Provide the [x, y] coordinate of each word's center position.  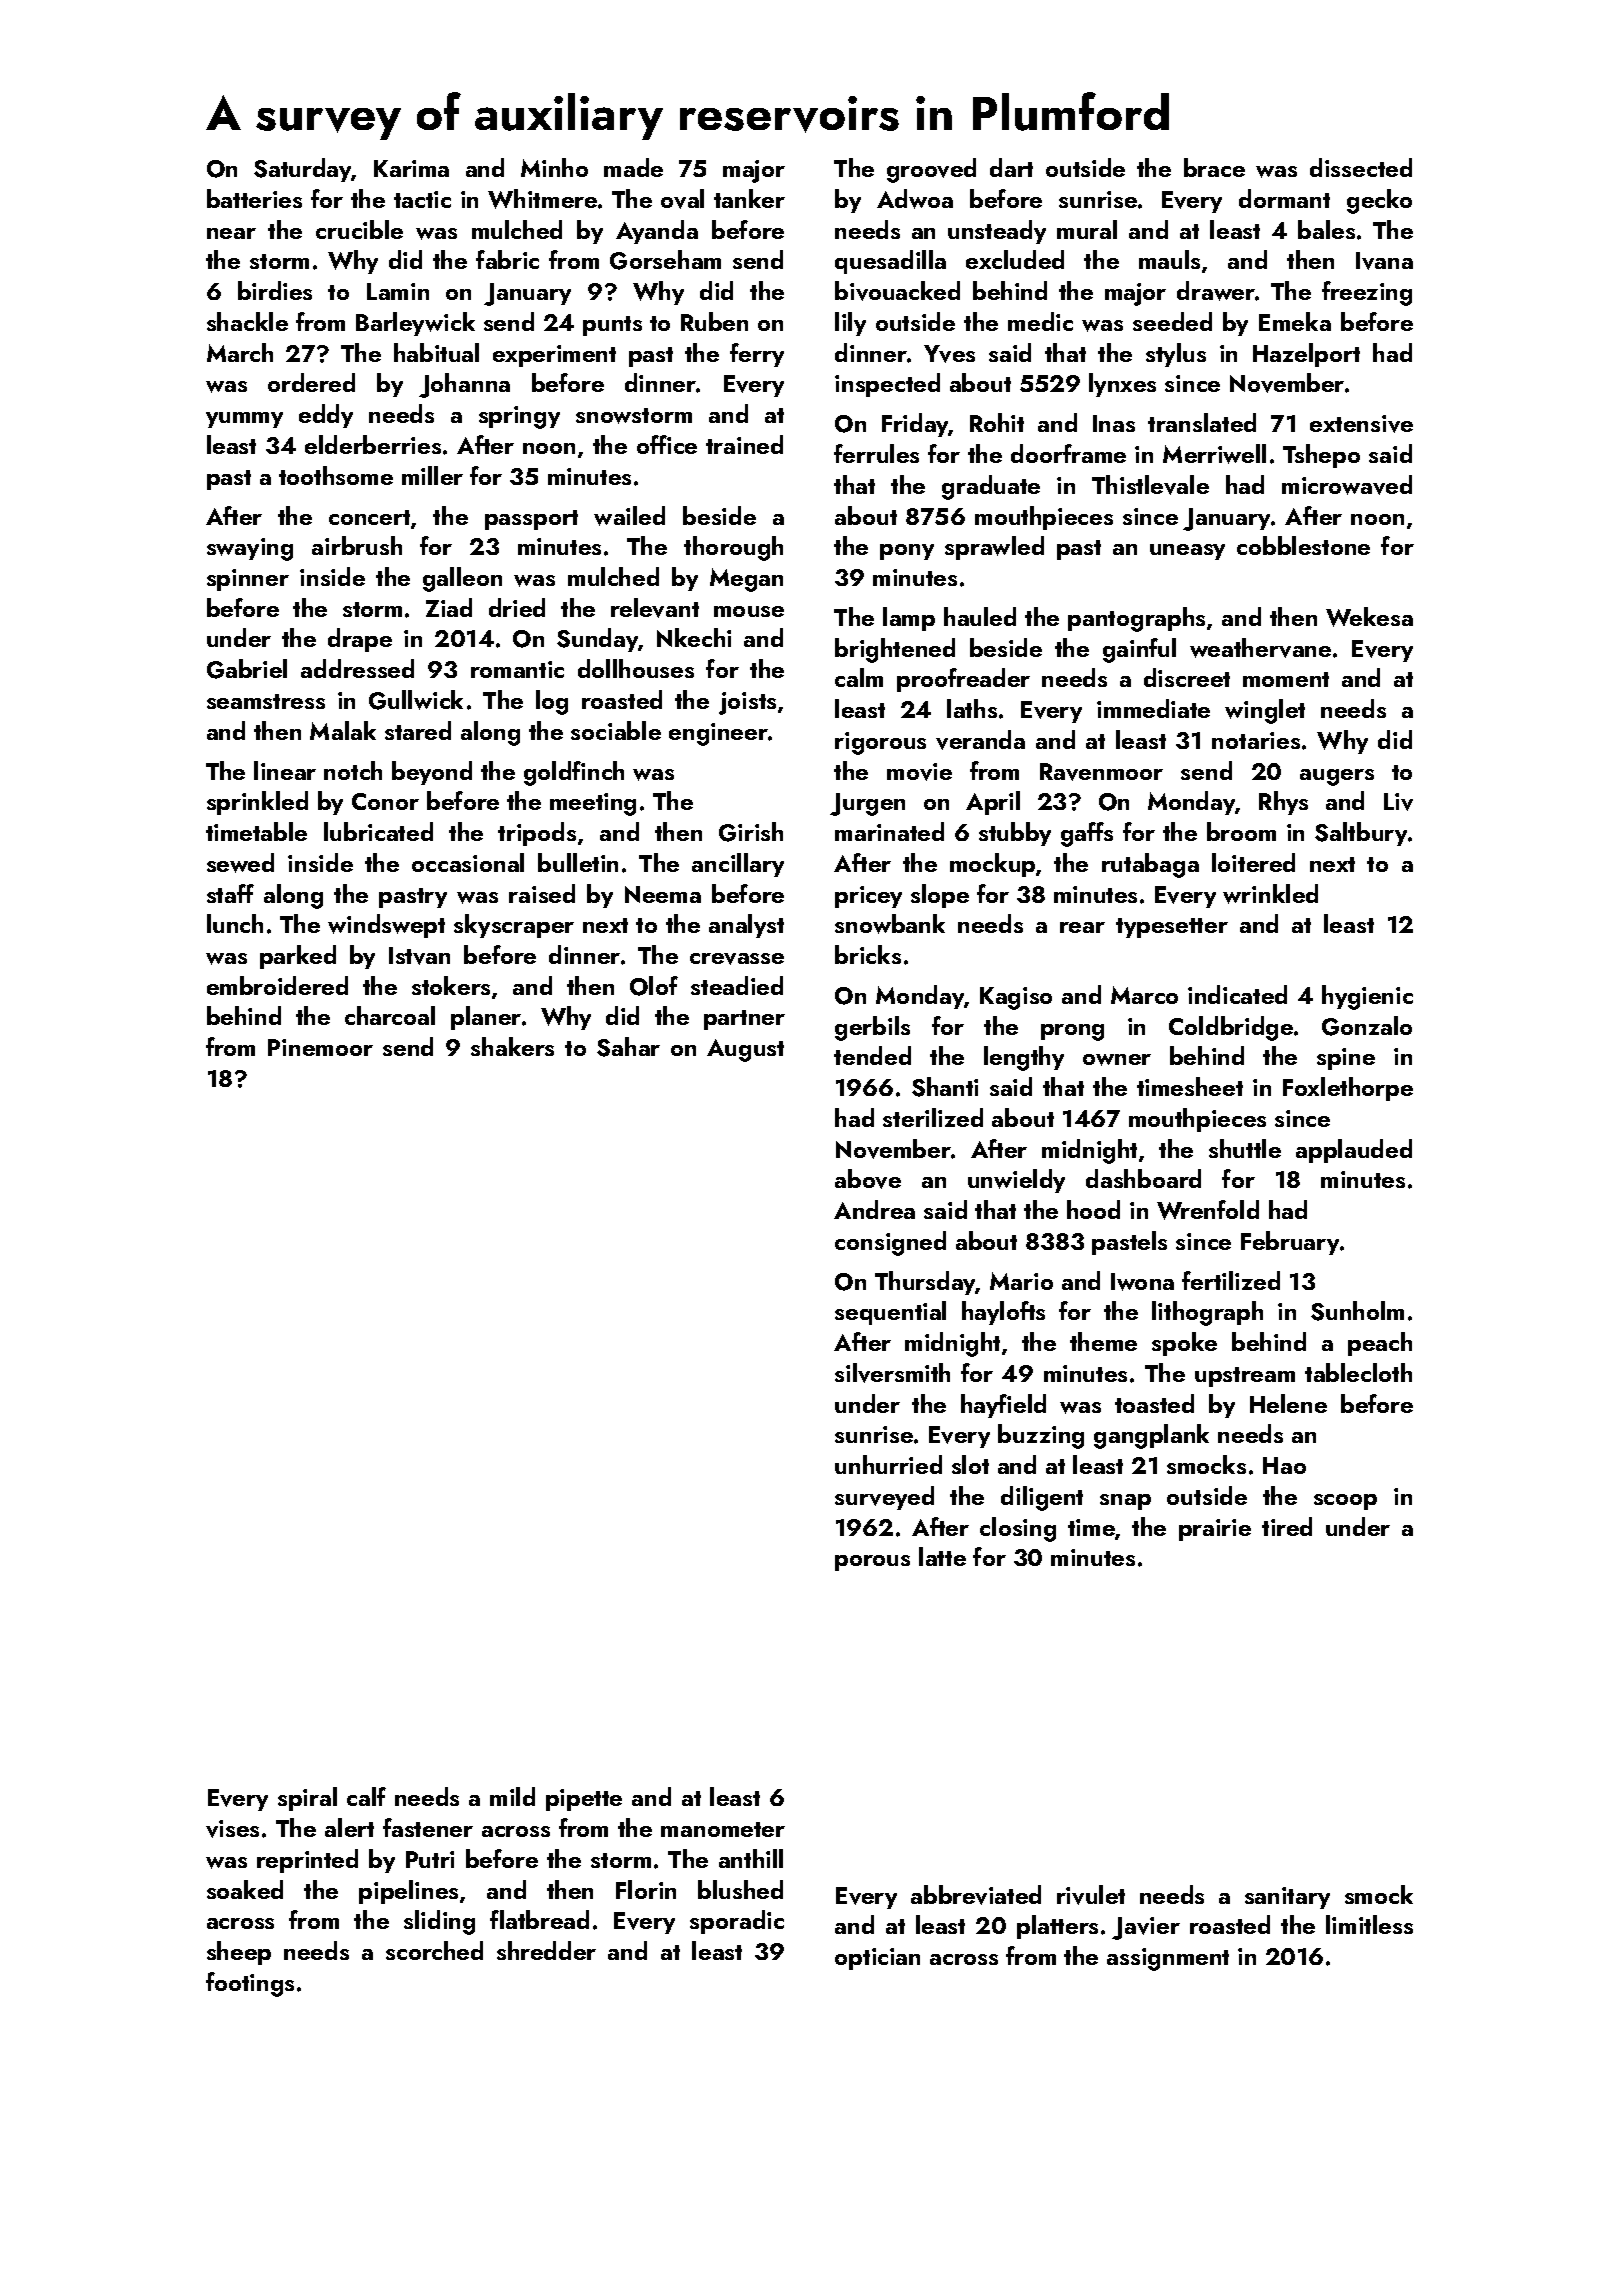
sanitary [1287, 1898]
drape [360, 640]
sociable [616, 730]
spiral [307, 1799]
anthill [751, 1858]
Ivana [1384, 261]
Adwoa [915, 199]
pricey [868, 897]
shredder [546, 1950]
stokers [451, 985]
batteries [254, 198]
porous [872, 1563]
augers [1337, 777]
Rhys [1283, 803]
